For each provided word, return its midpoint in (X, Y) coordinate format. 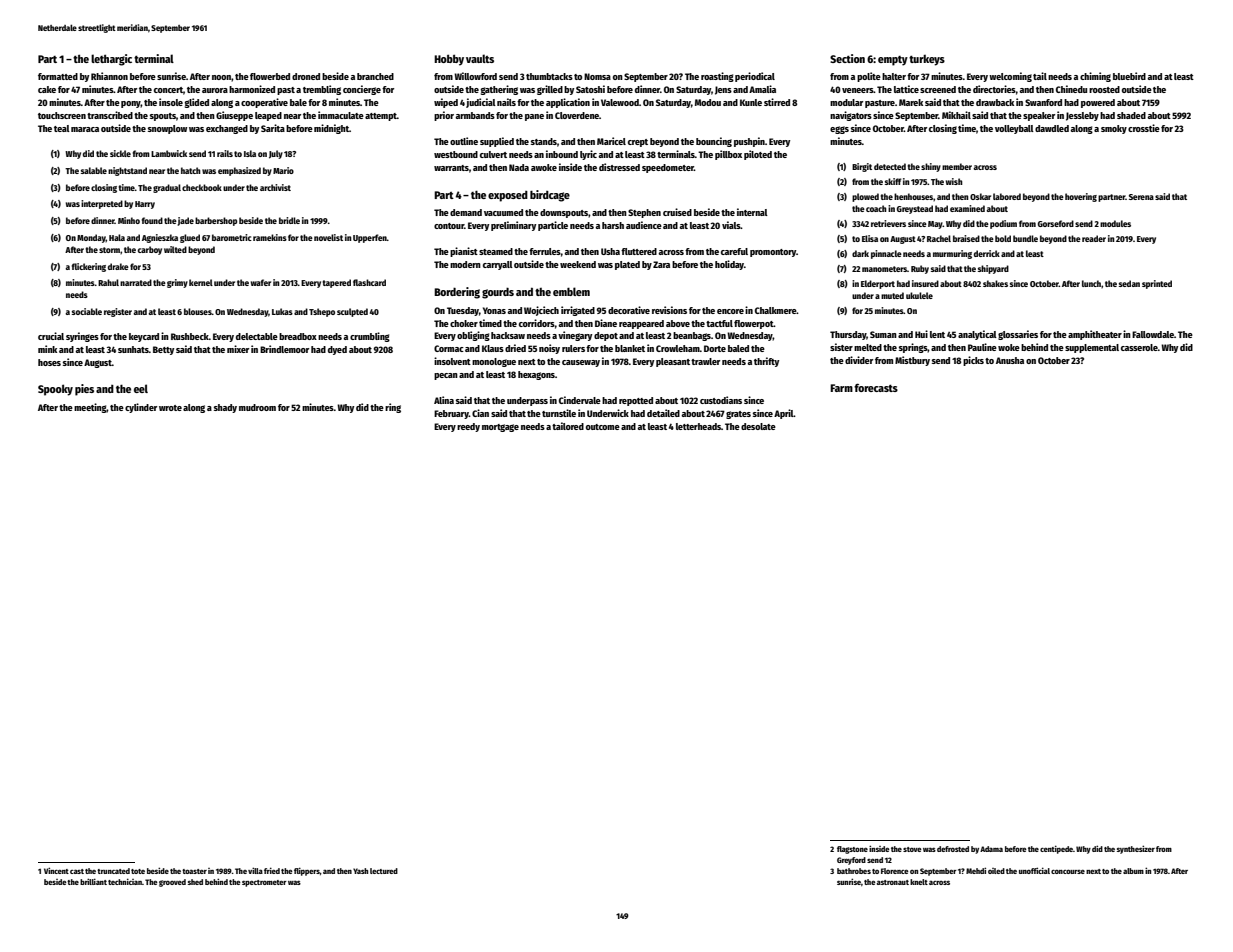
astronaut (893, 882)
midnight (331, 129)
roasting (717, 77)
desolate (758, 426)
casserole (1139, 347)
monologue (494, 362)
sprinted (1157, 284)
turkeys (927, 60)
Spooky (55, 390)
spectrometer (264, 883)
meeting (90, 408)
